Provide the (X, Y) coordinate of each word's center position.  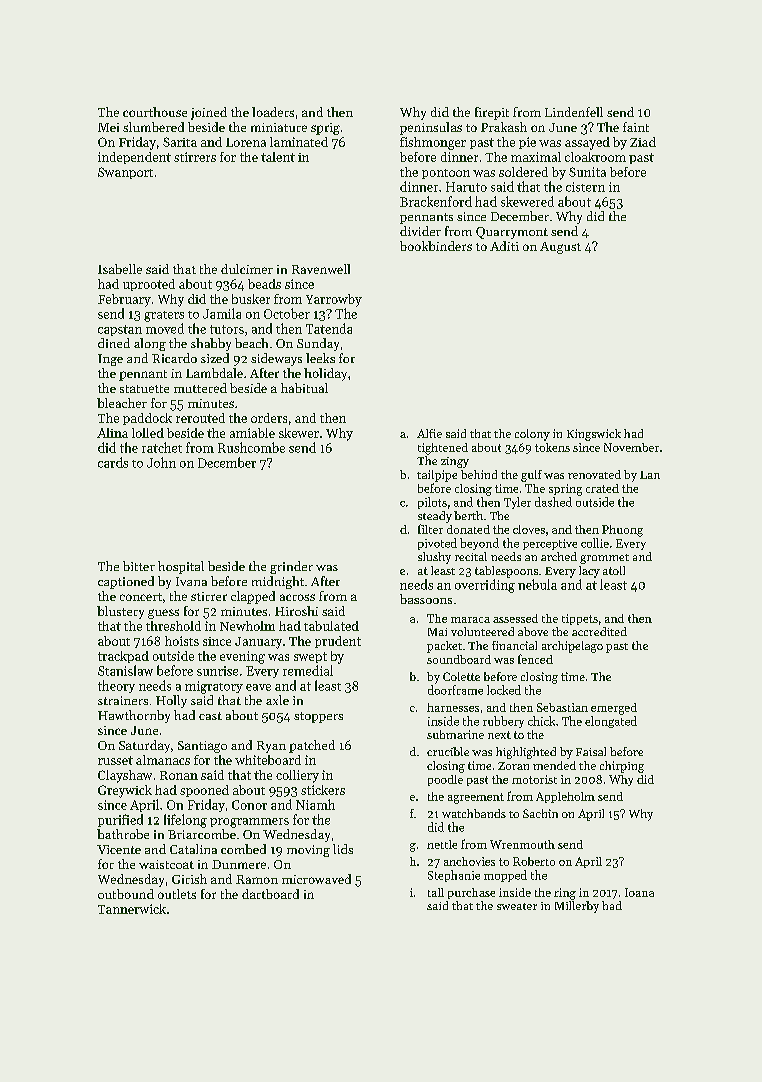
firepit (492, 113)
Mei (108, 127)
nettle (442, 844)
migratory (214, 687)
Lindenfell (574, 112)
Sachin (540, 813)
